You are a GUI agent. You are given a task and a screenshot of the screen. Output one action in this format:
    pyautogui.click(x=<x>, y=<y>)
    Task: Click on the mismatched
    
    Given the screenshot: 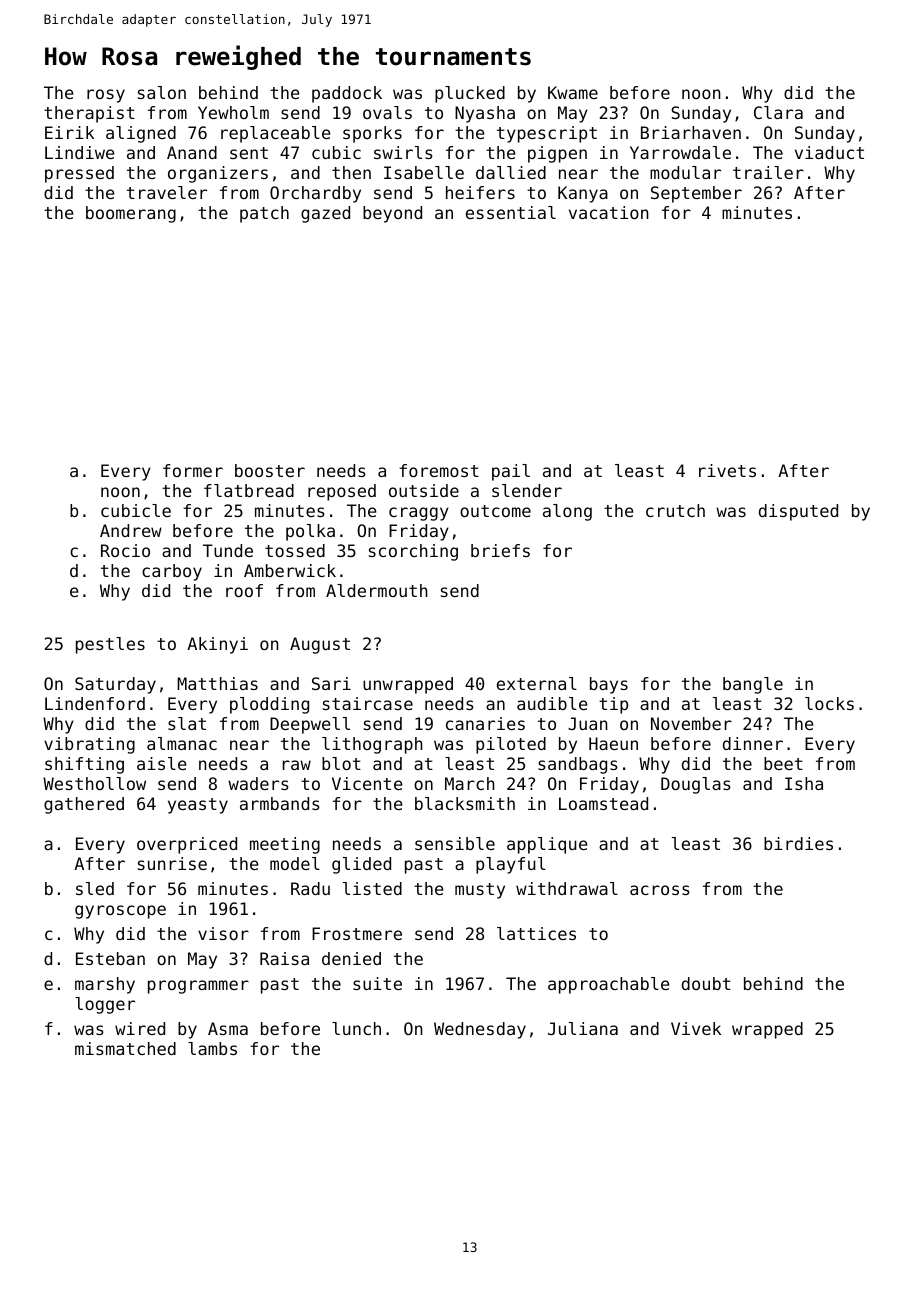 What is the action you would take?
    pyautogui.click(x=125, y=1048)
